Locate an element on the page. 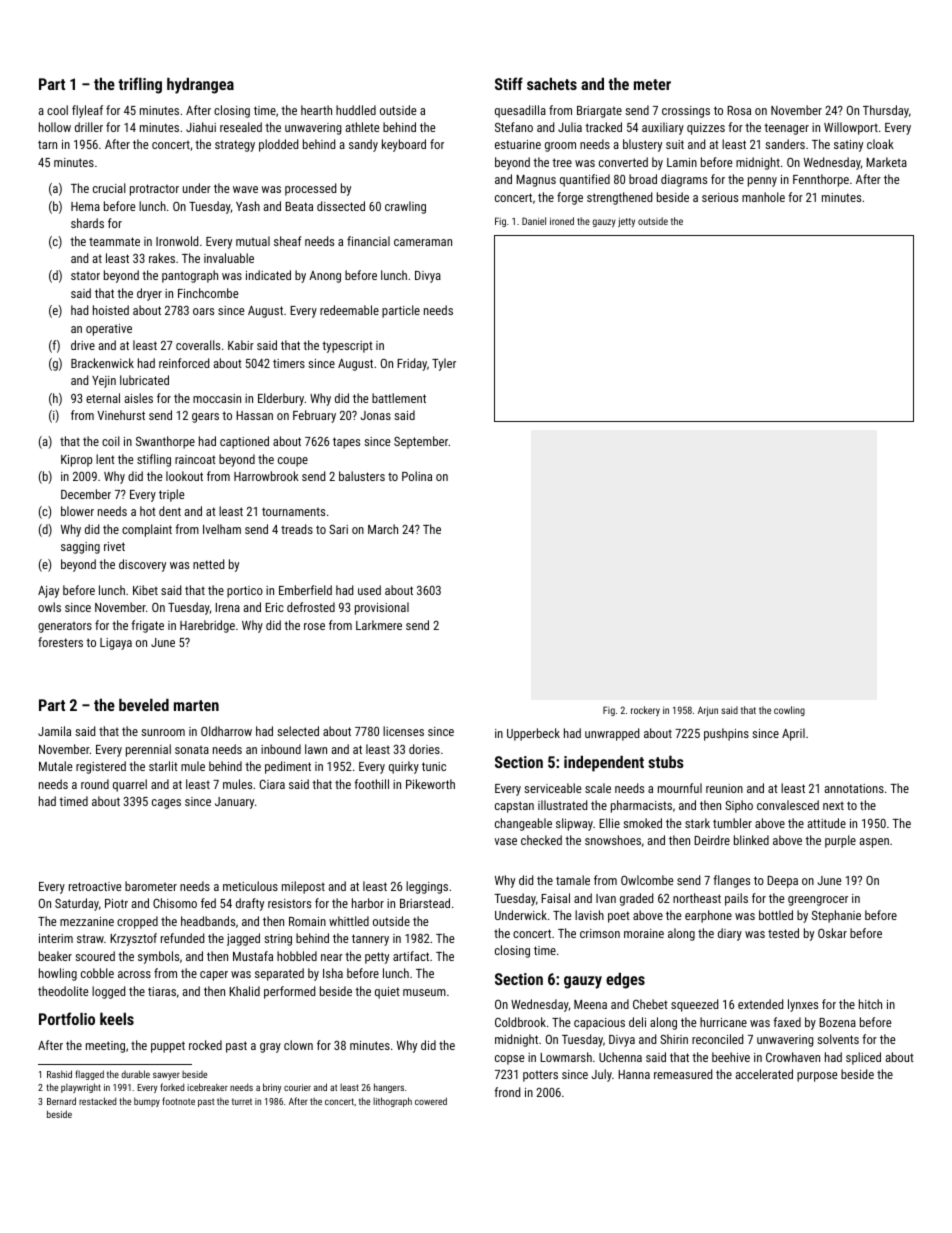  Jiahui is located at coordinates (201, 127).
